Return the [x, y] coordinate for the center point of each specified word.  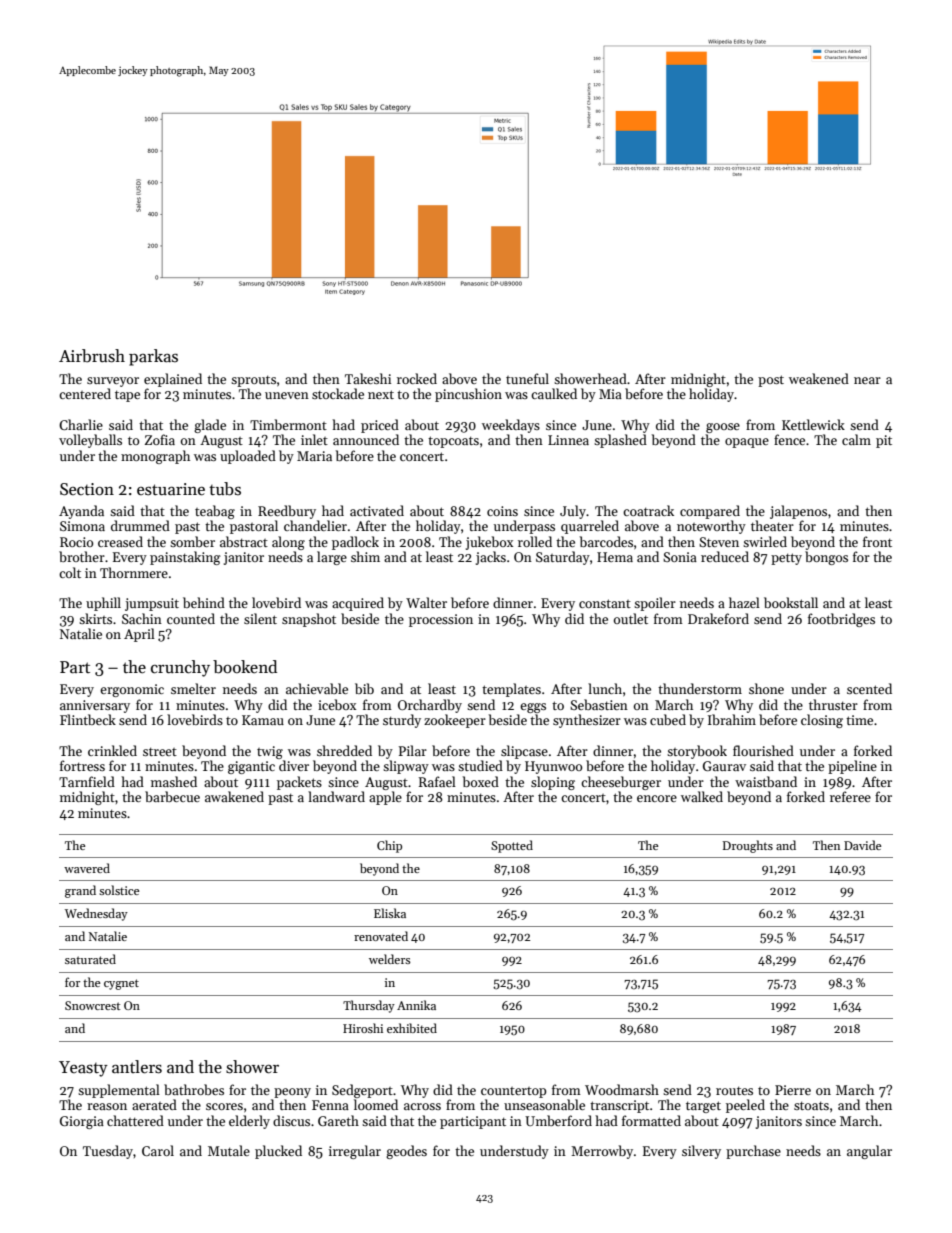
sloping [553, 783]
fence [789, 439]
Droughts [748, 846]
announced [366, 439]
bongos [826, 558]
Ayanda [81, 512]
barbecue [172, 796]
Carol [158, 1150]
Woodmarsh [622, 1089]
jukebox [489, 543]
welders [390, 959]
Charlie [81, 424]
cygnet [121, 984]
